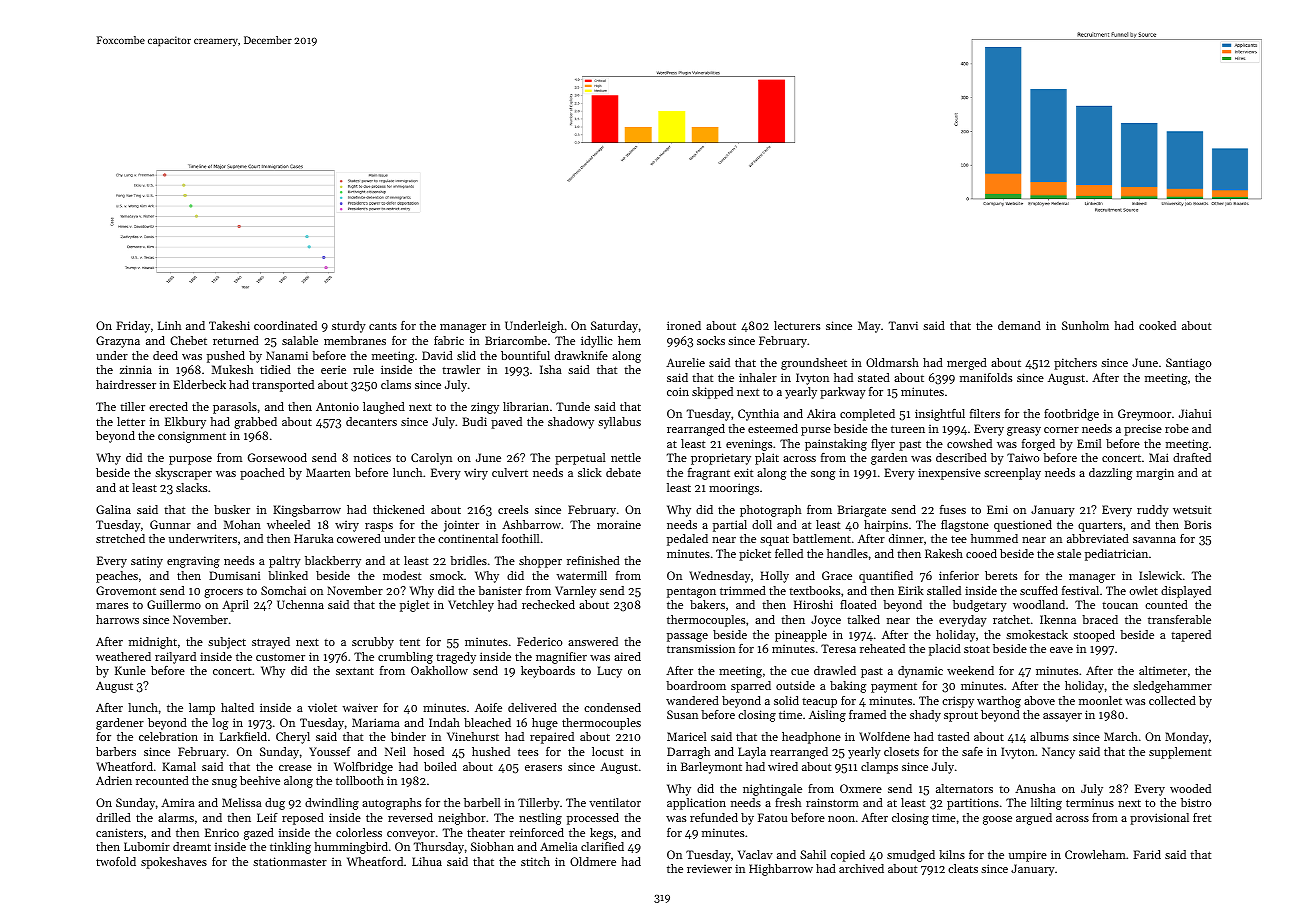 The height and width of the page is (924, 1308). What do you see at coordinates (174, 604) in the page?
I see `Guillermo` at bounding box center [174, 604].
